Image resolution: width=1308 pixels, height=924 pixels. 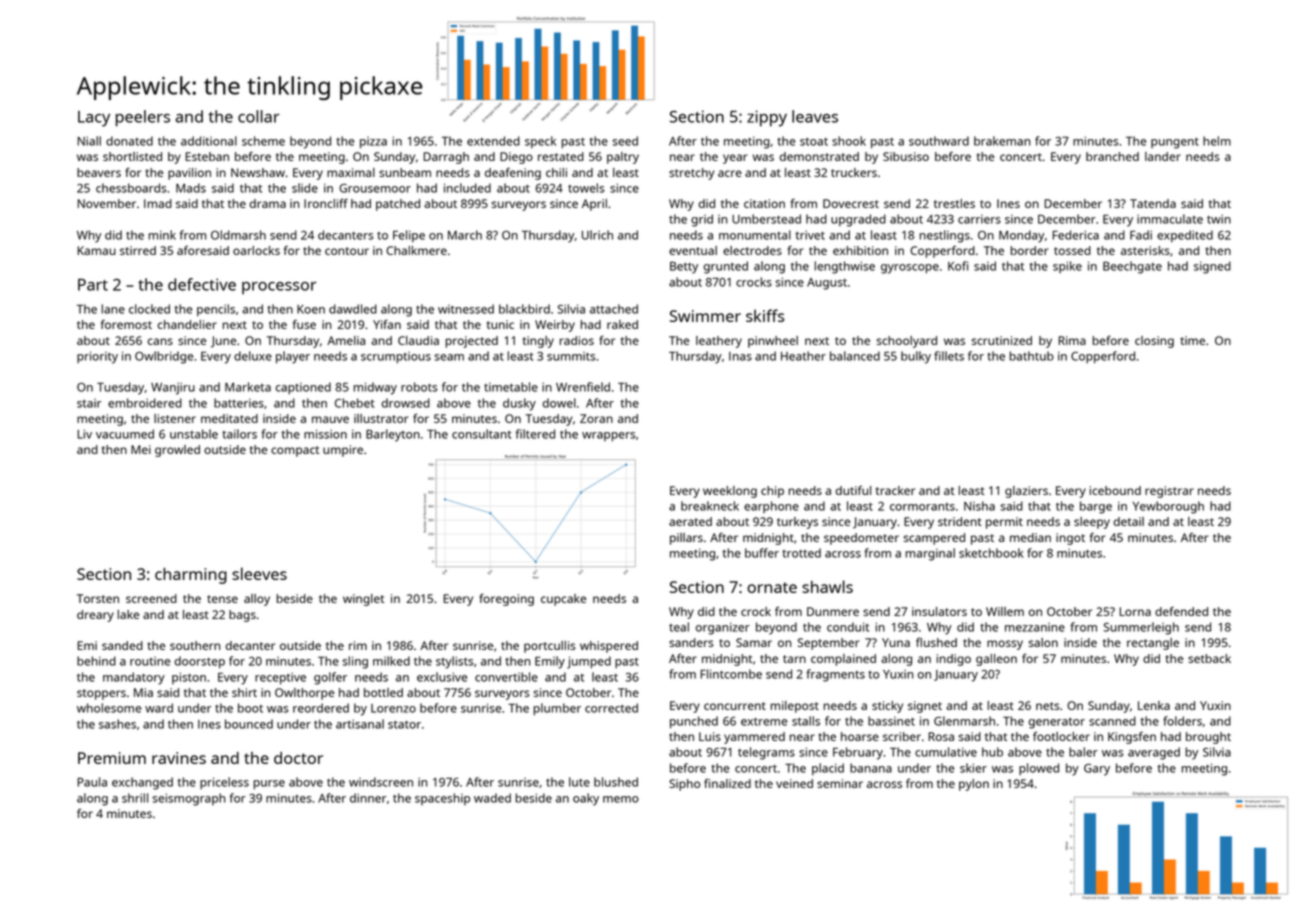 I want to click on helm, so click(x=1217, y=141).
